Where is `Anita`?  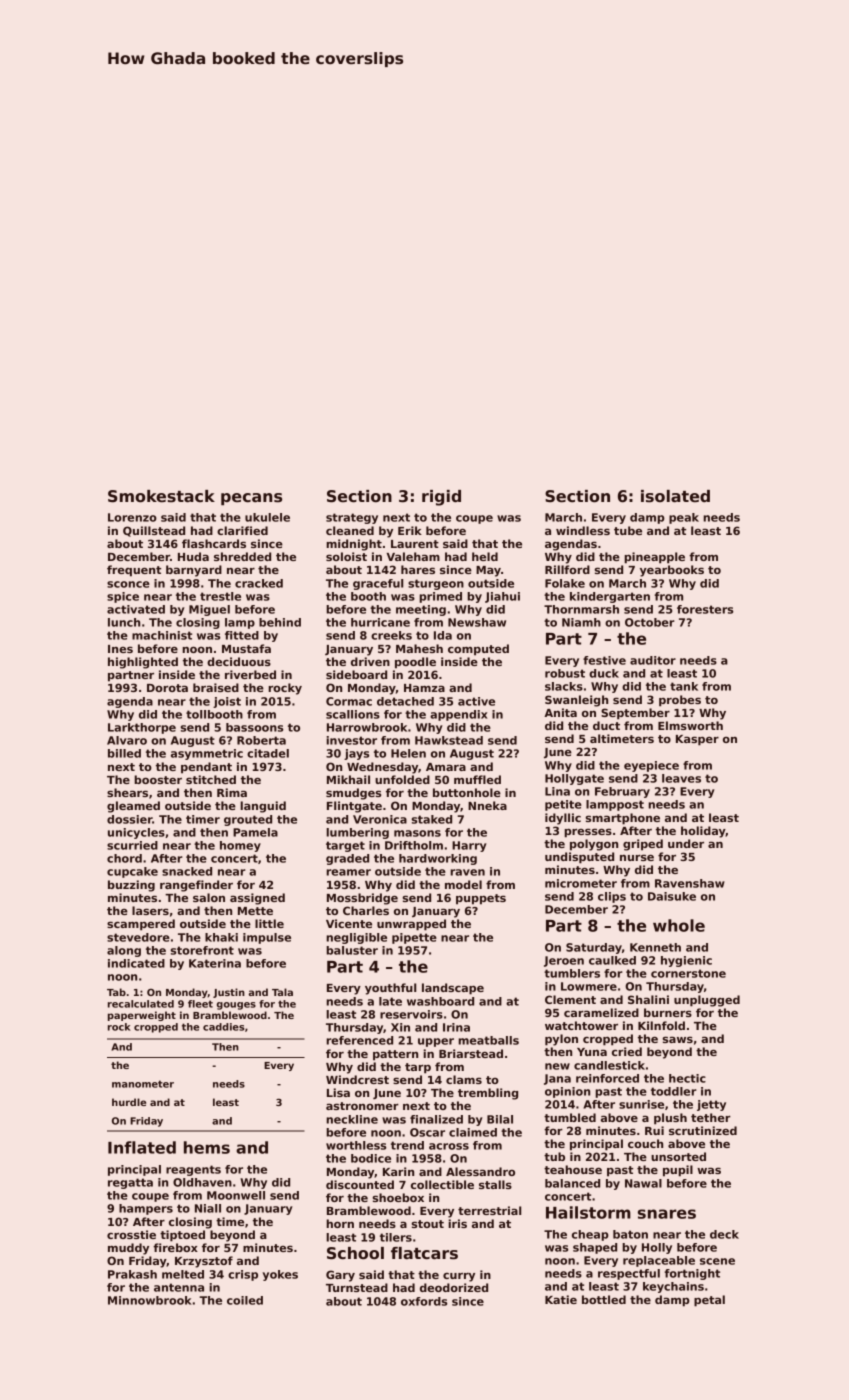 Anita is located at coordinates (560, 712).
